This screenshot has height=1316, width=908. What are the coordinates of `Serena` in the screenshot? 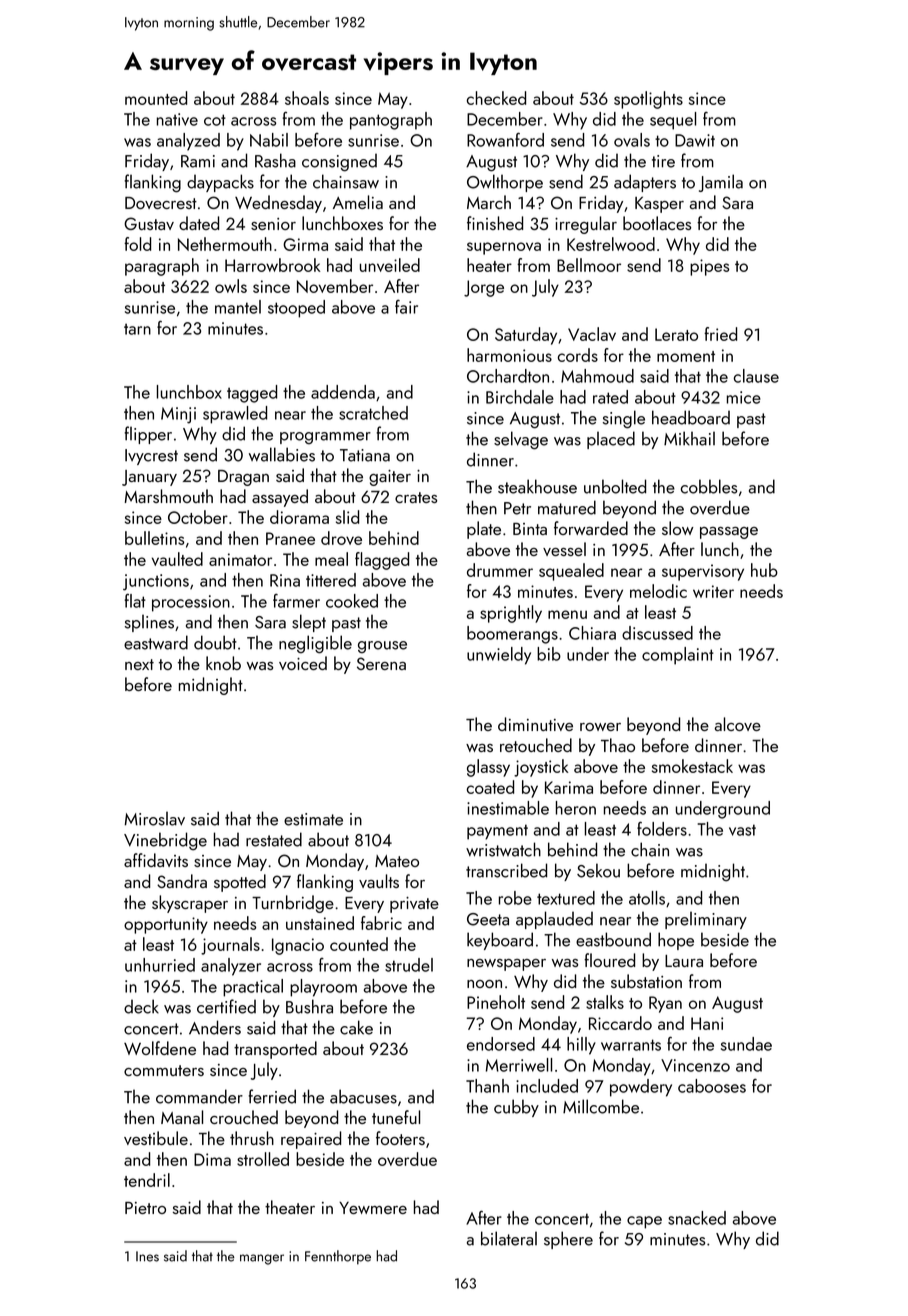 It's located at (381, 663).
